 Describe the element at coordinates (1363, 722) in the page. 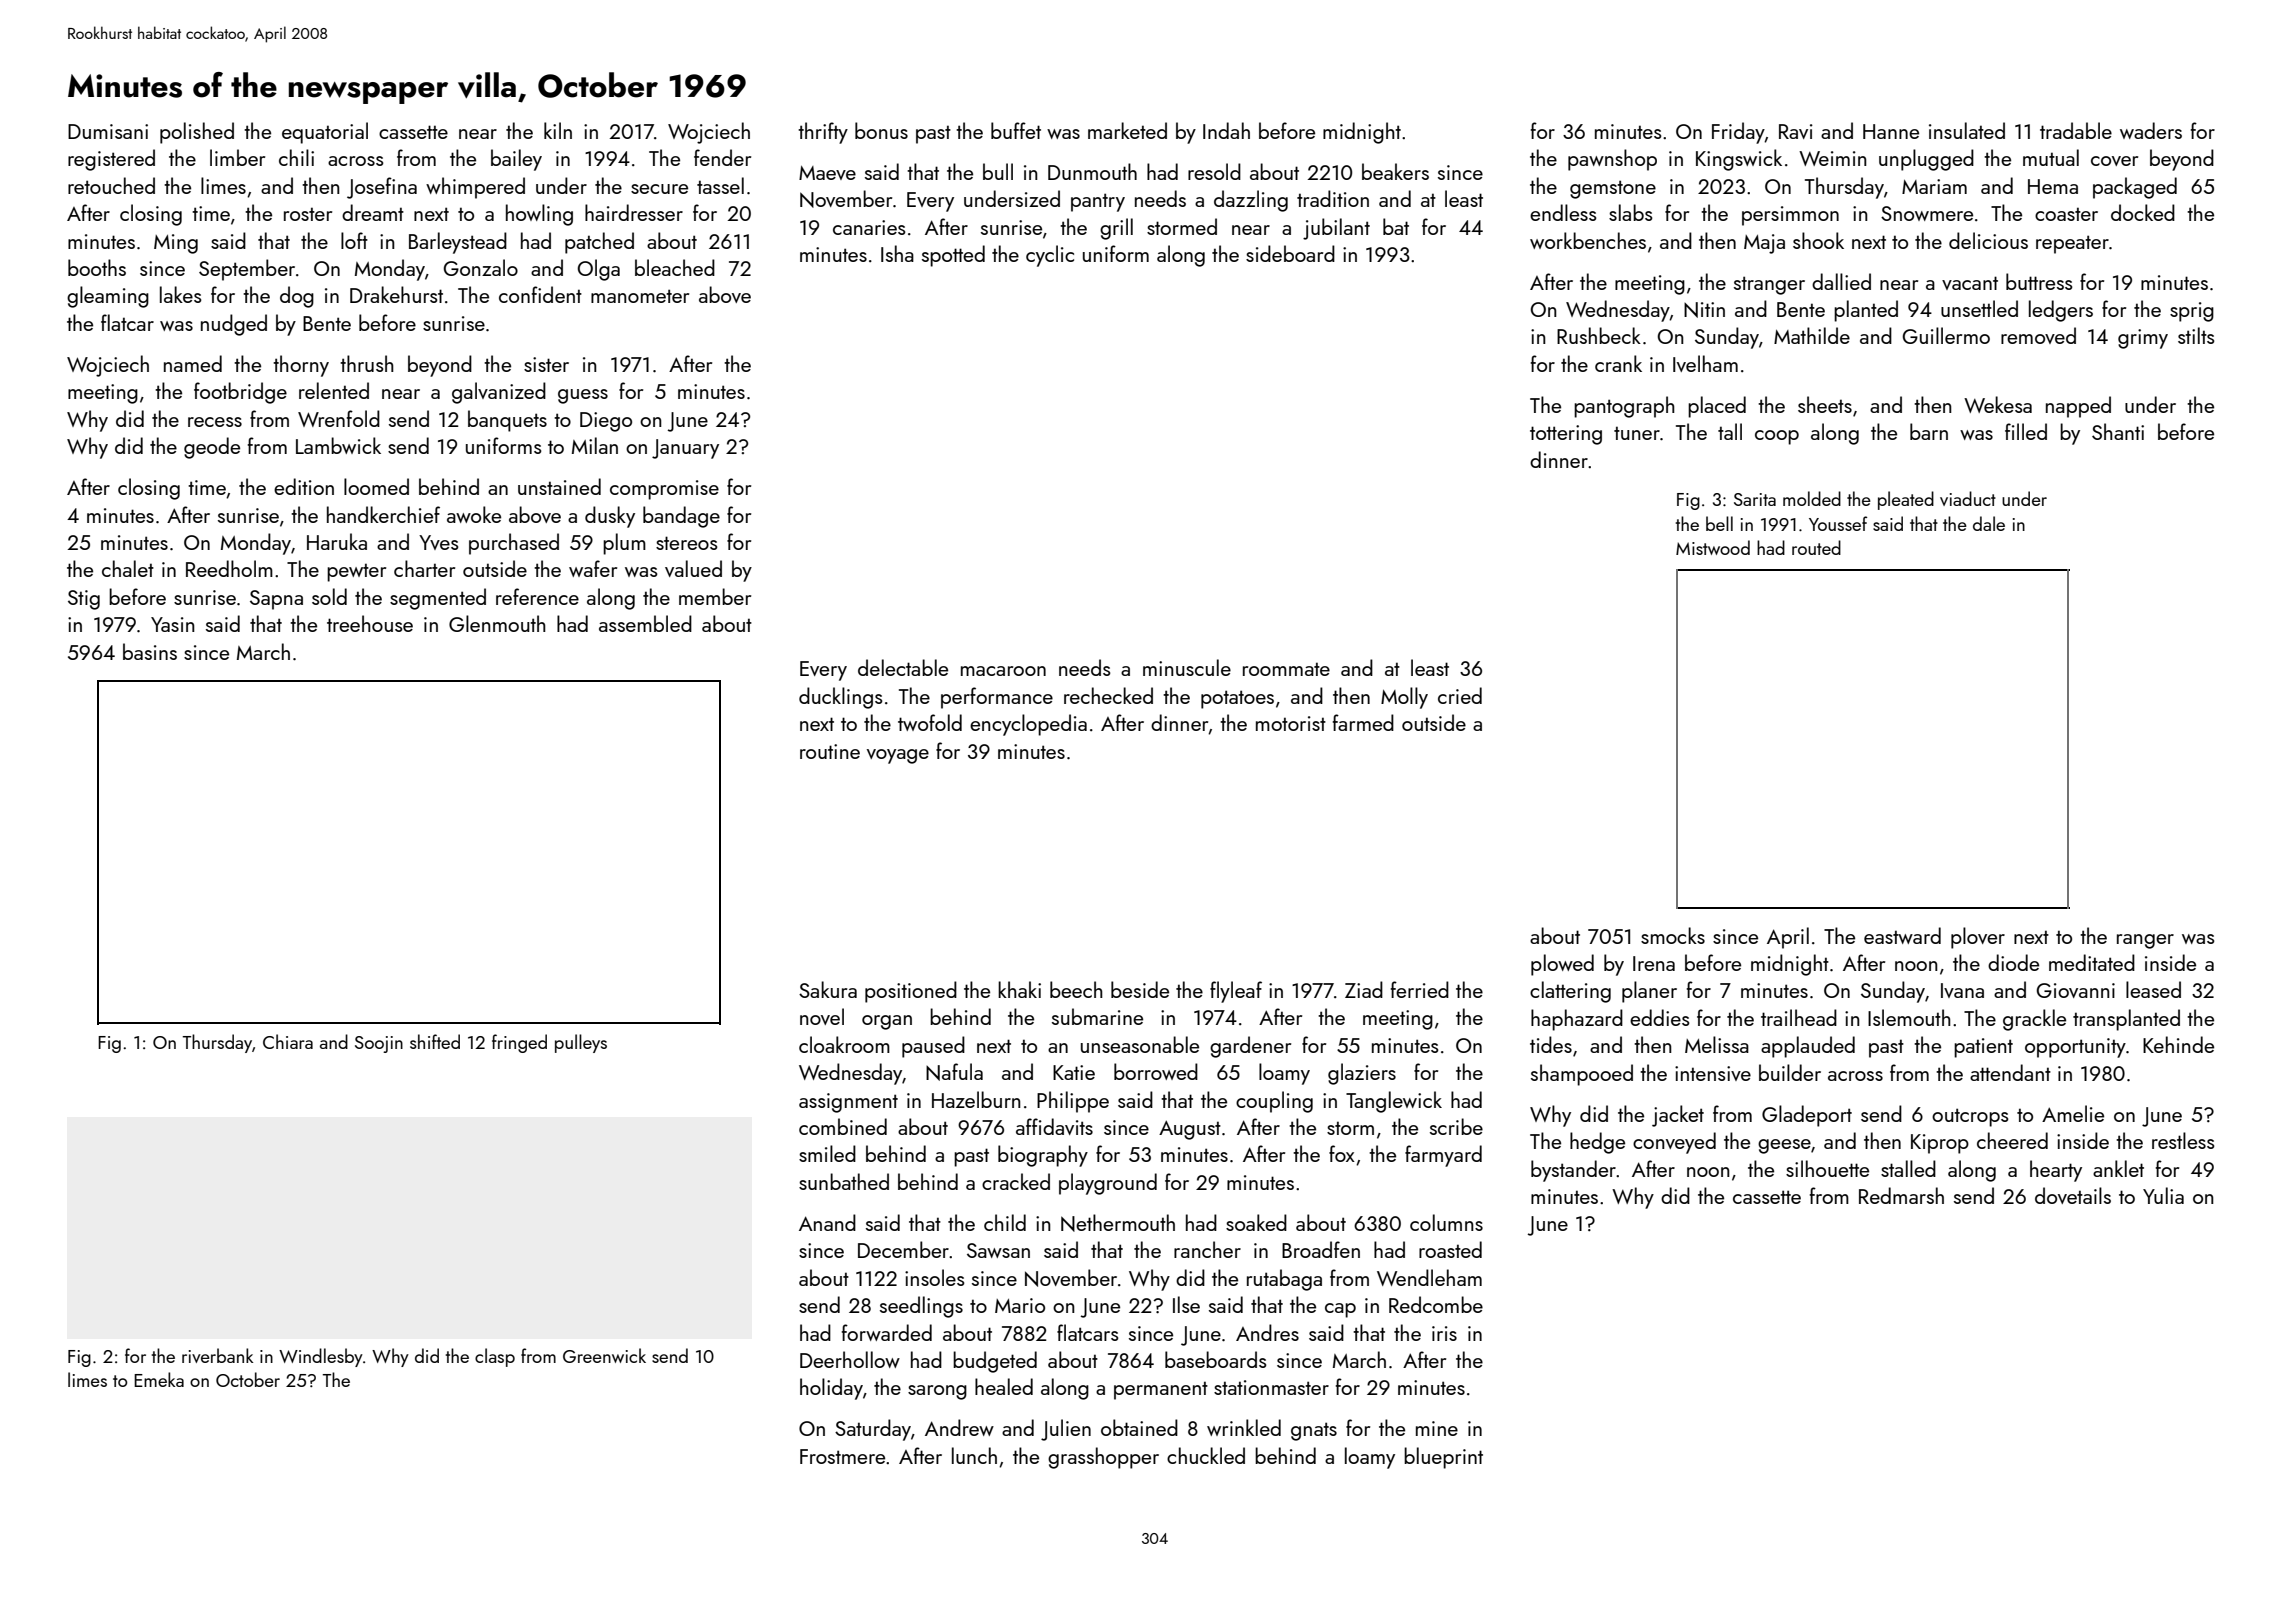

I see `farmed` at that location.
